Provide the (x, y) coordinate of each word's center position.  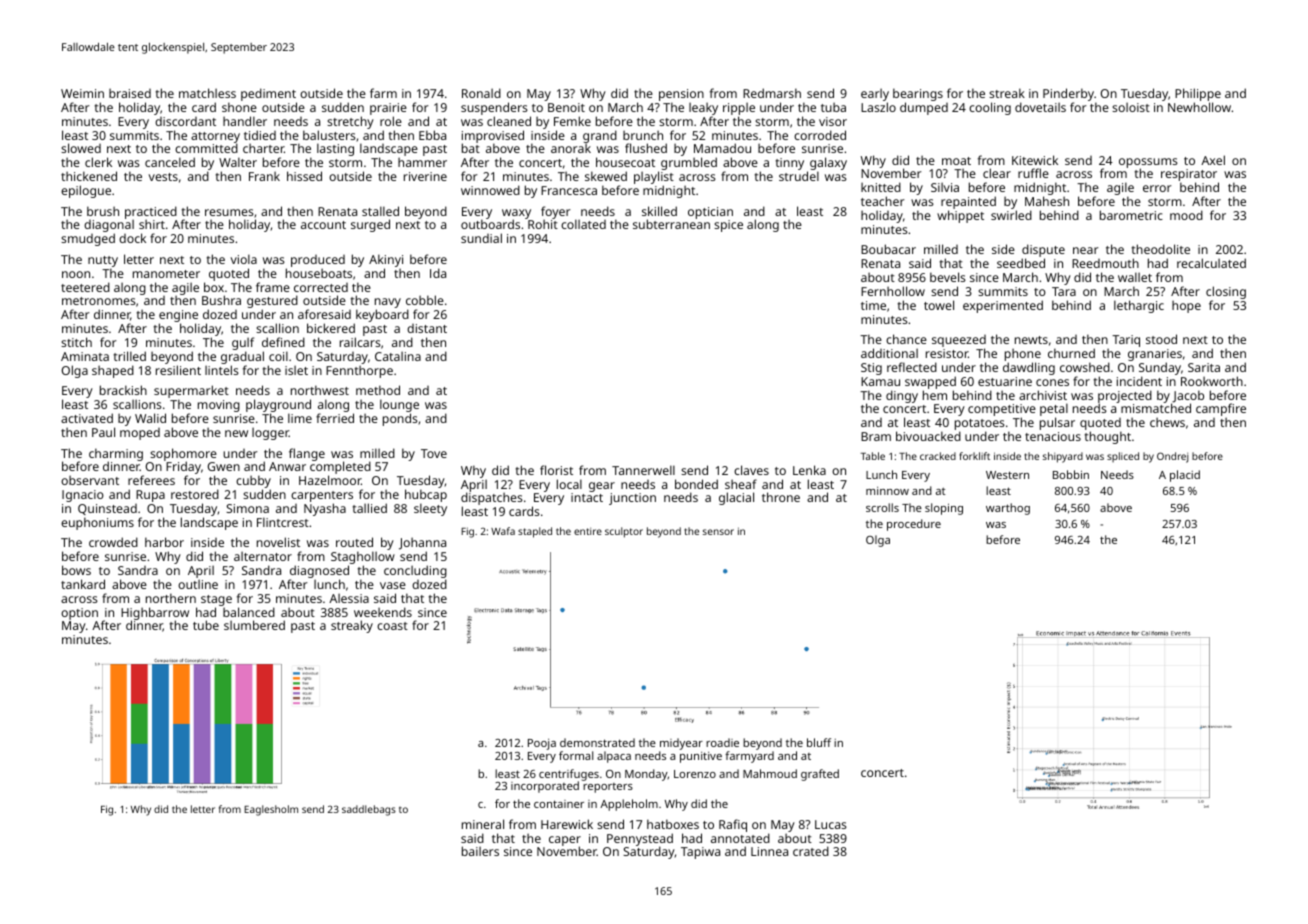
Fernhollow (893, 291)
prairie (388, 109)
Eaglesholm (271, 810)
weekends (383, 612)
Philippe (1198, 94)
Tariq (1126, 341)
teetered (85, 287)
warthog (1008, 509)
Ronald (481, 93)
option (79, 614)
